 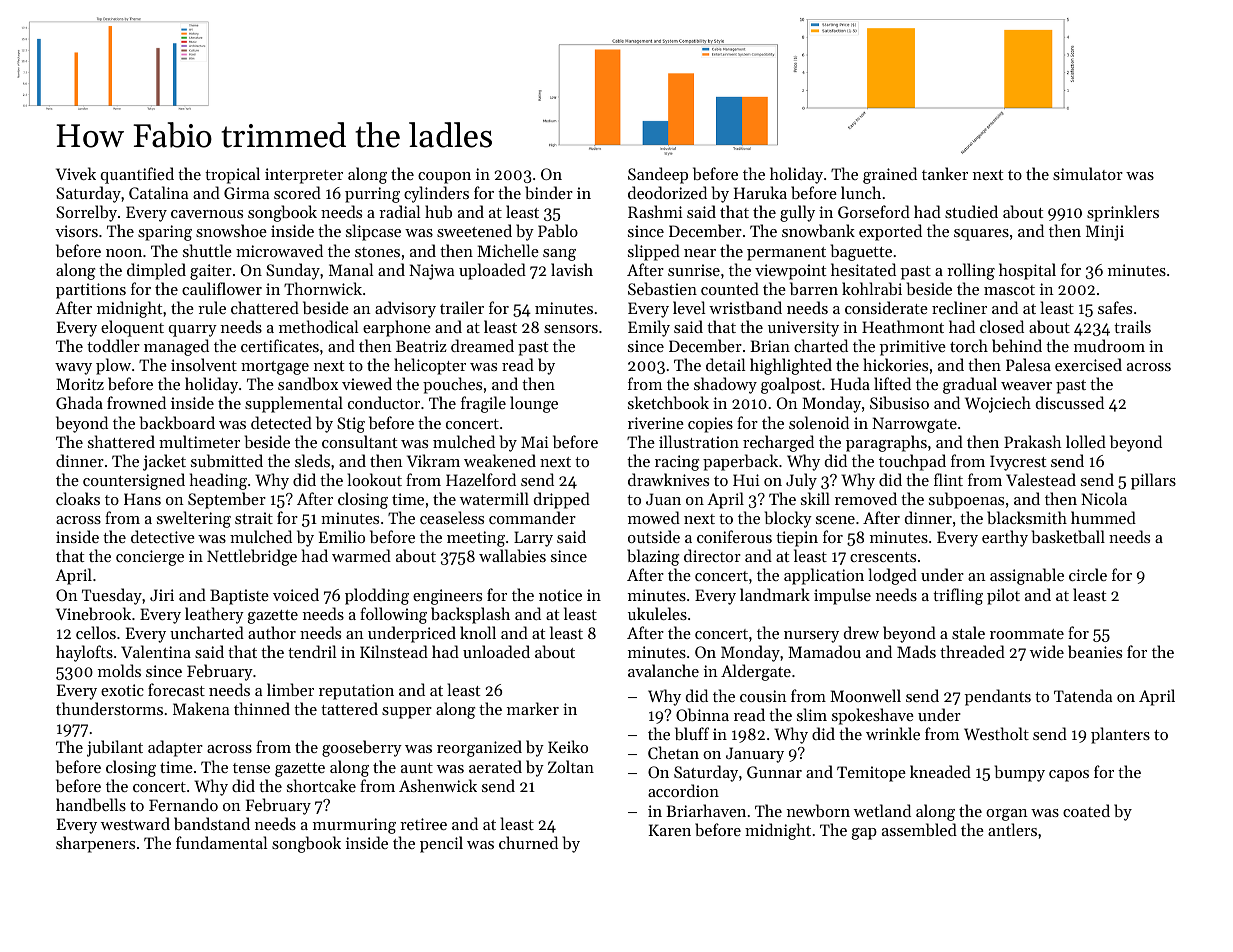 What do you see at coordinates (568, 746) in the image?
I see `Keiko` at bounding box center [568, 746].
